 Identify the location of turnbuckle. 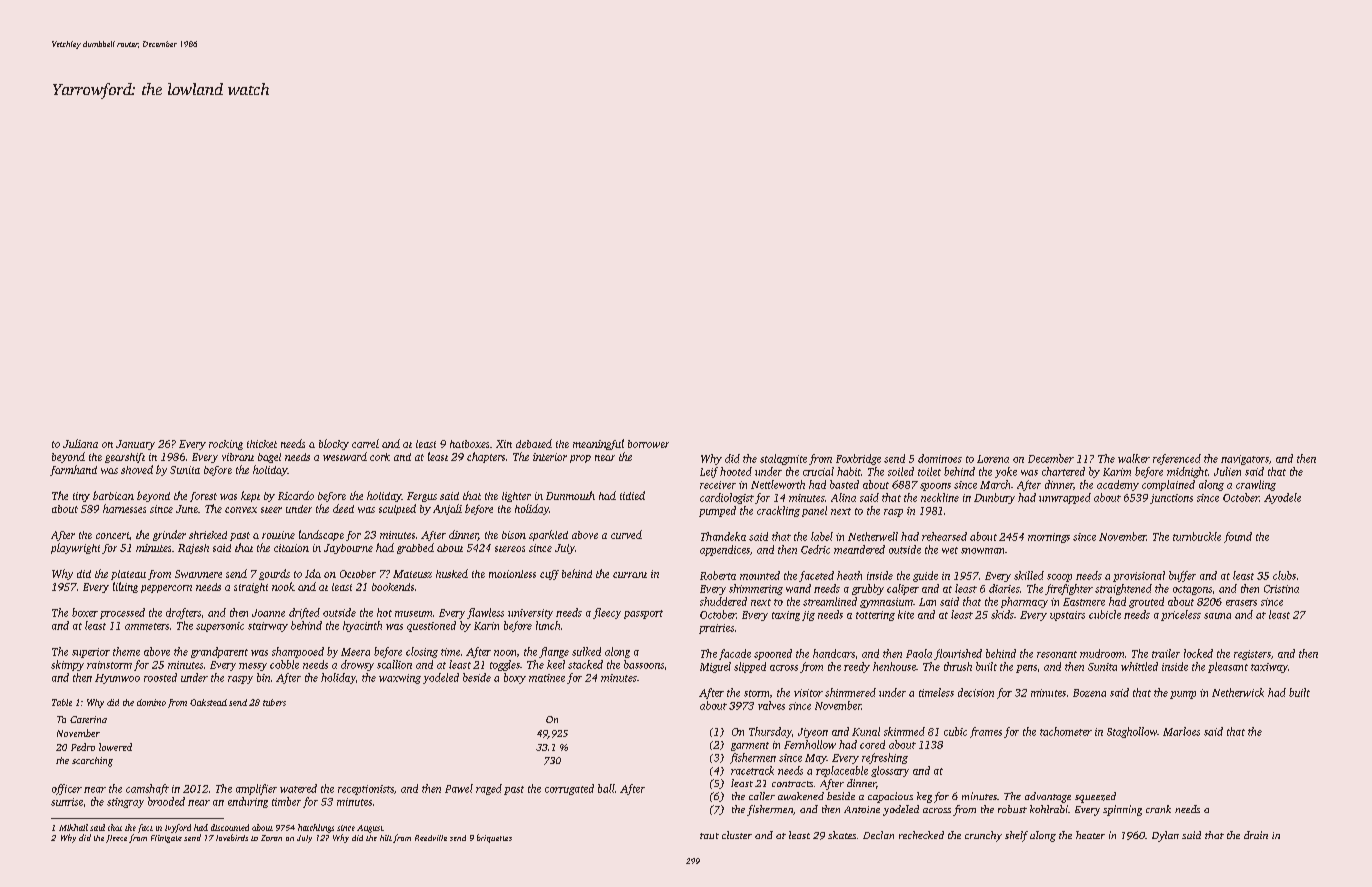
(1197, 536).
